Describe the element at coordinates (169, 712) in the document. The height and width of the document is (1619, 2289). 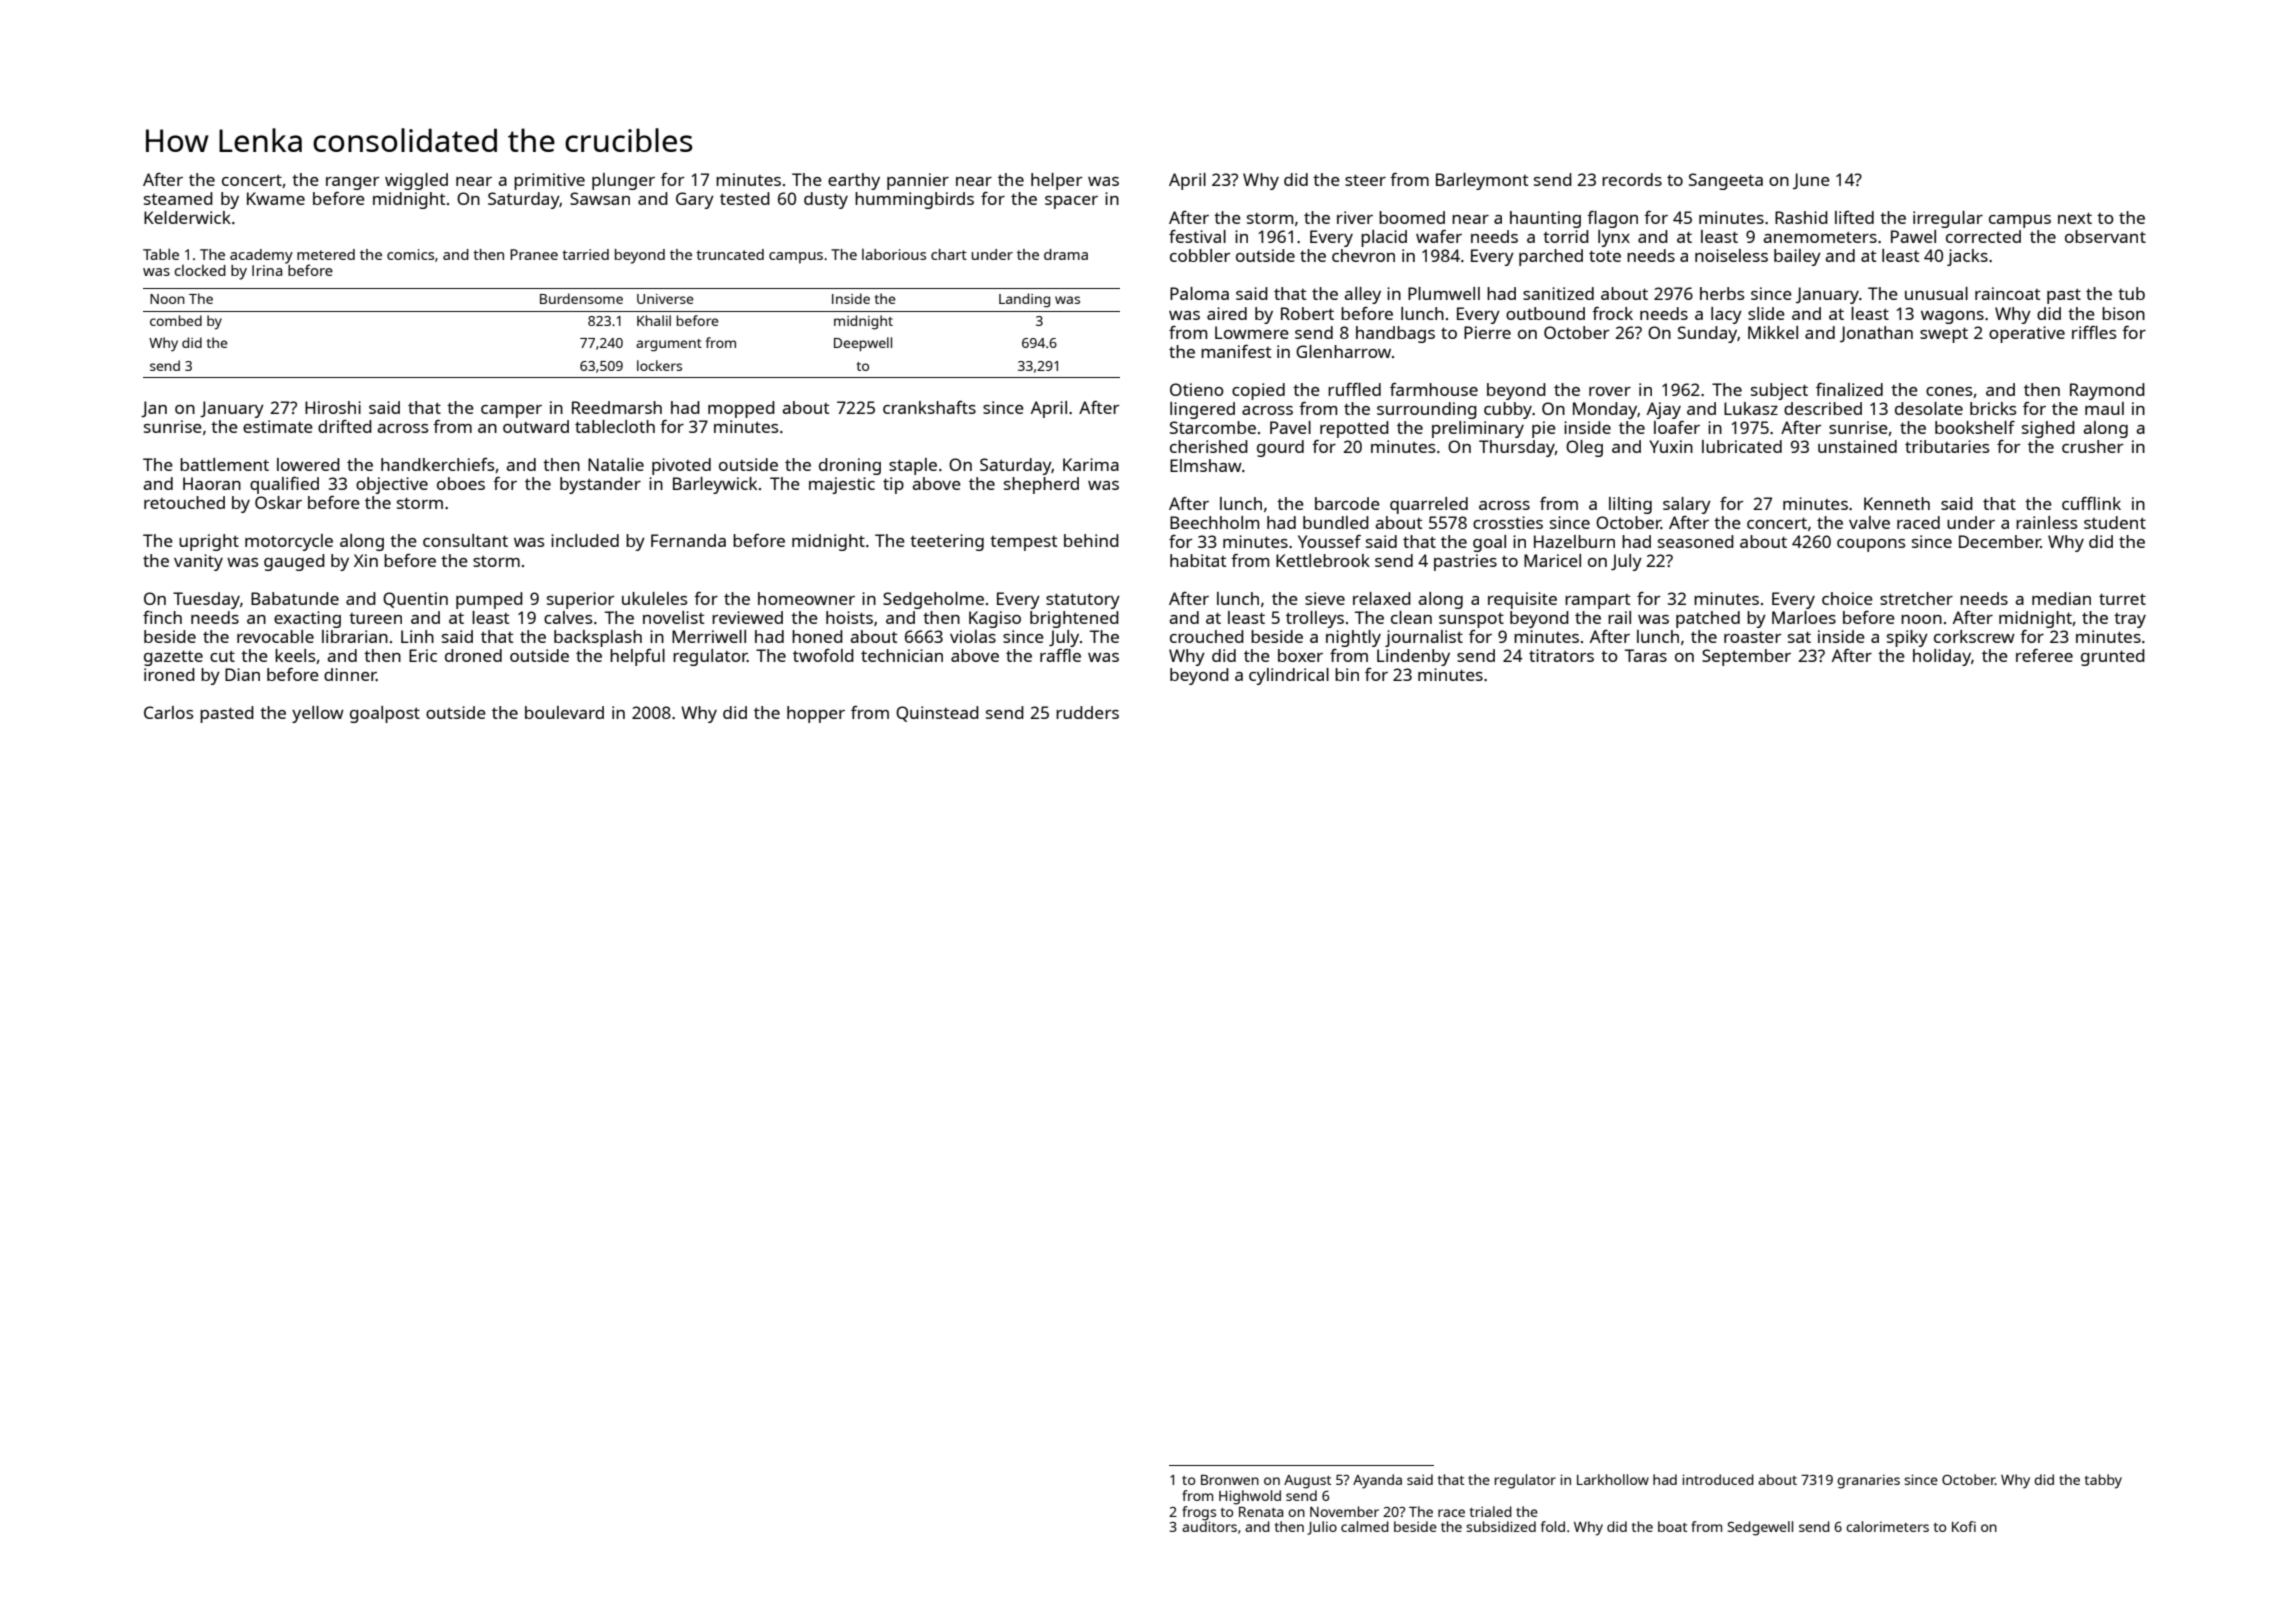
I see `Carlos` at that location.
